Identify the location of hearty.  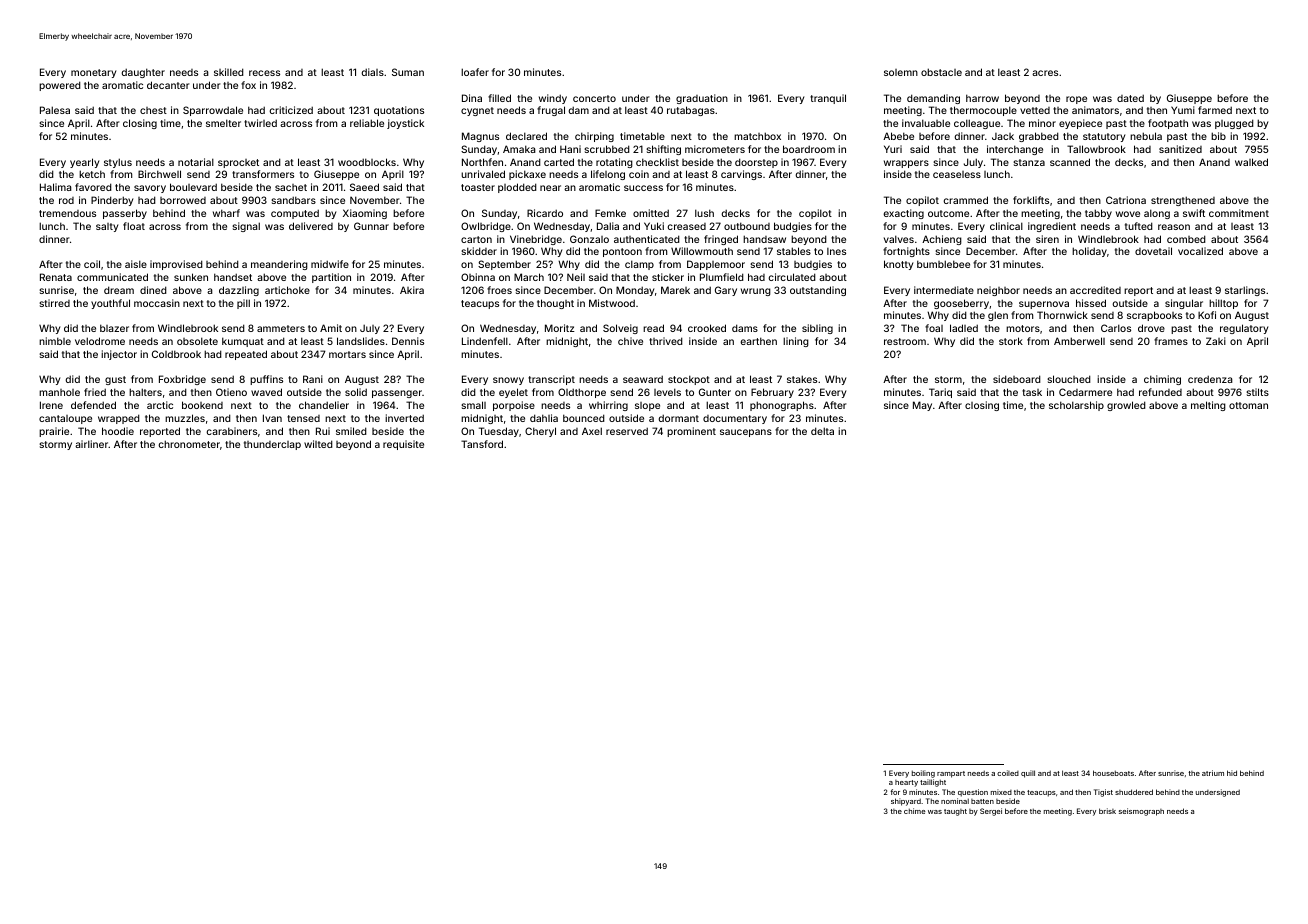
(906, 783).
